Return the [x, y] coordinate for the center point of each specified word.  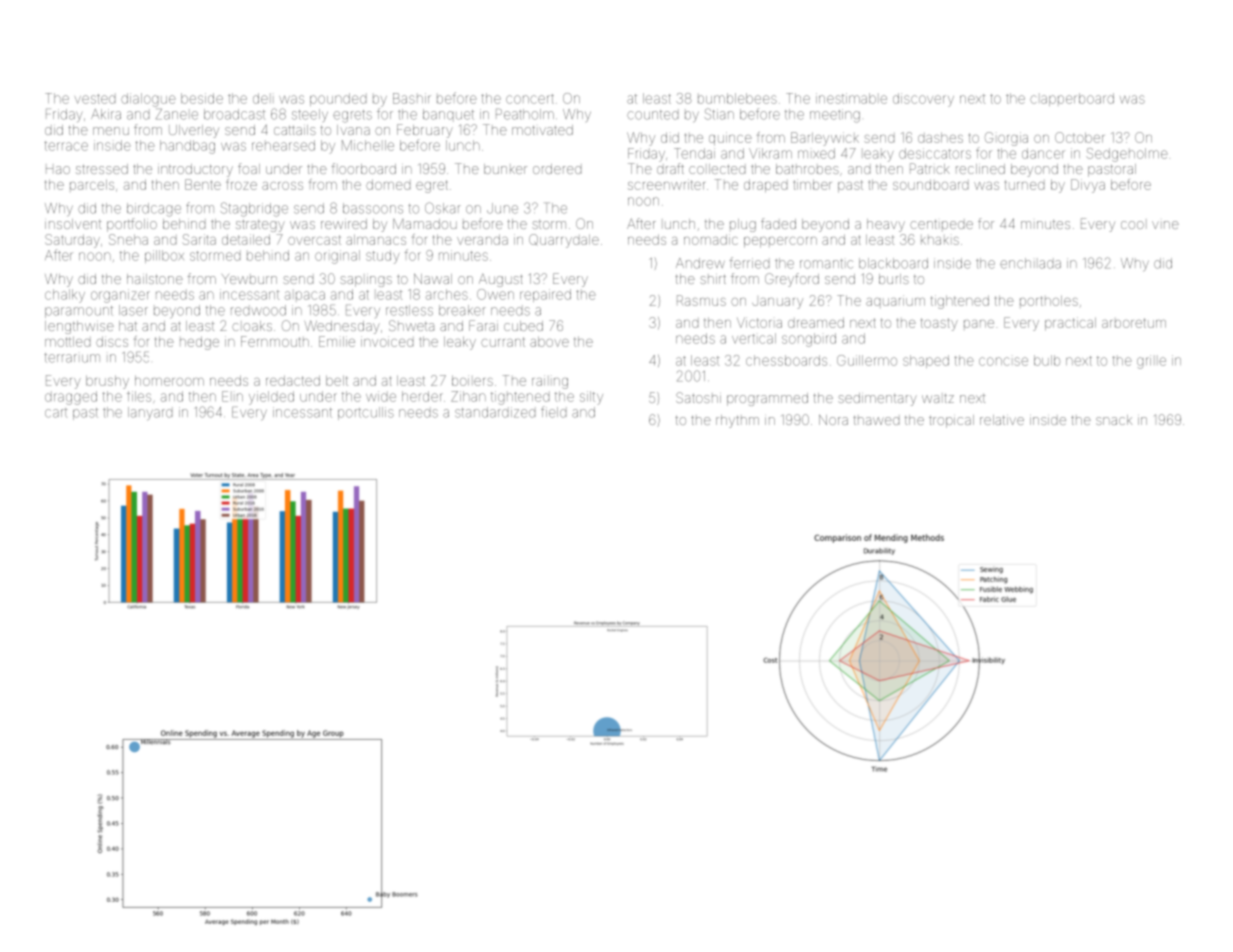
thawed [876, 420]
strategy [260, 226]
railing [550, 382]
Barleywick [825, 139]
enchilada [1030, 263]
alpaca [305, 295]
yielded [271, 398]
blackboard [893, 263]
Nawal [433, 279]
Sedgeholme [1127, 155]
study [383, 257]
